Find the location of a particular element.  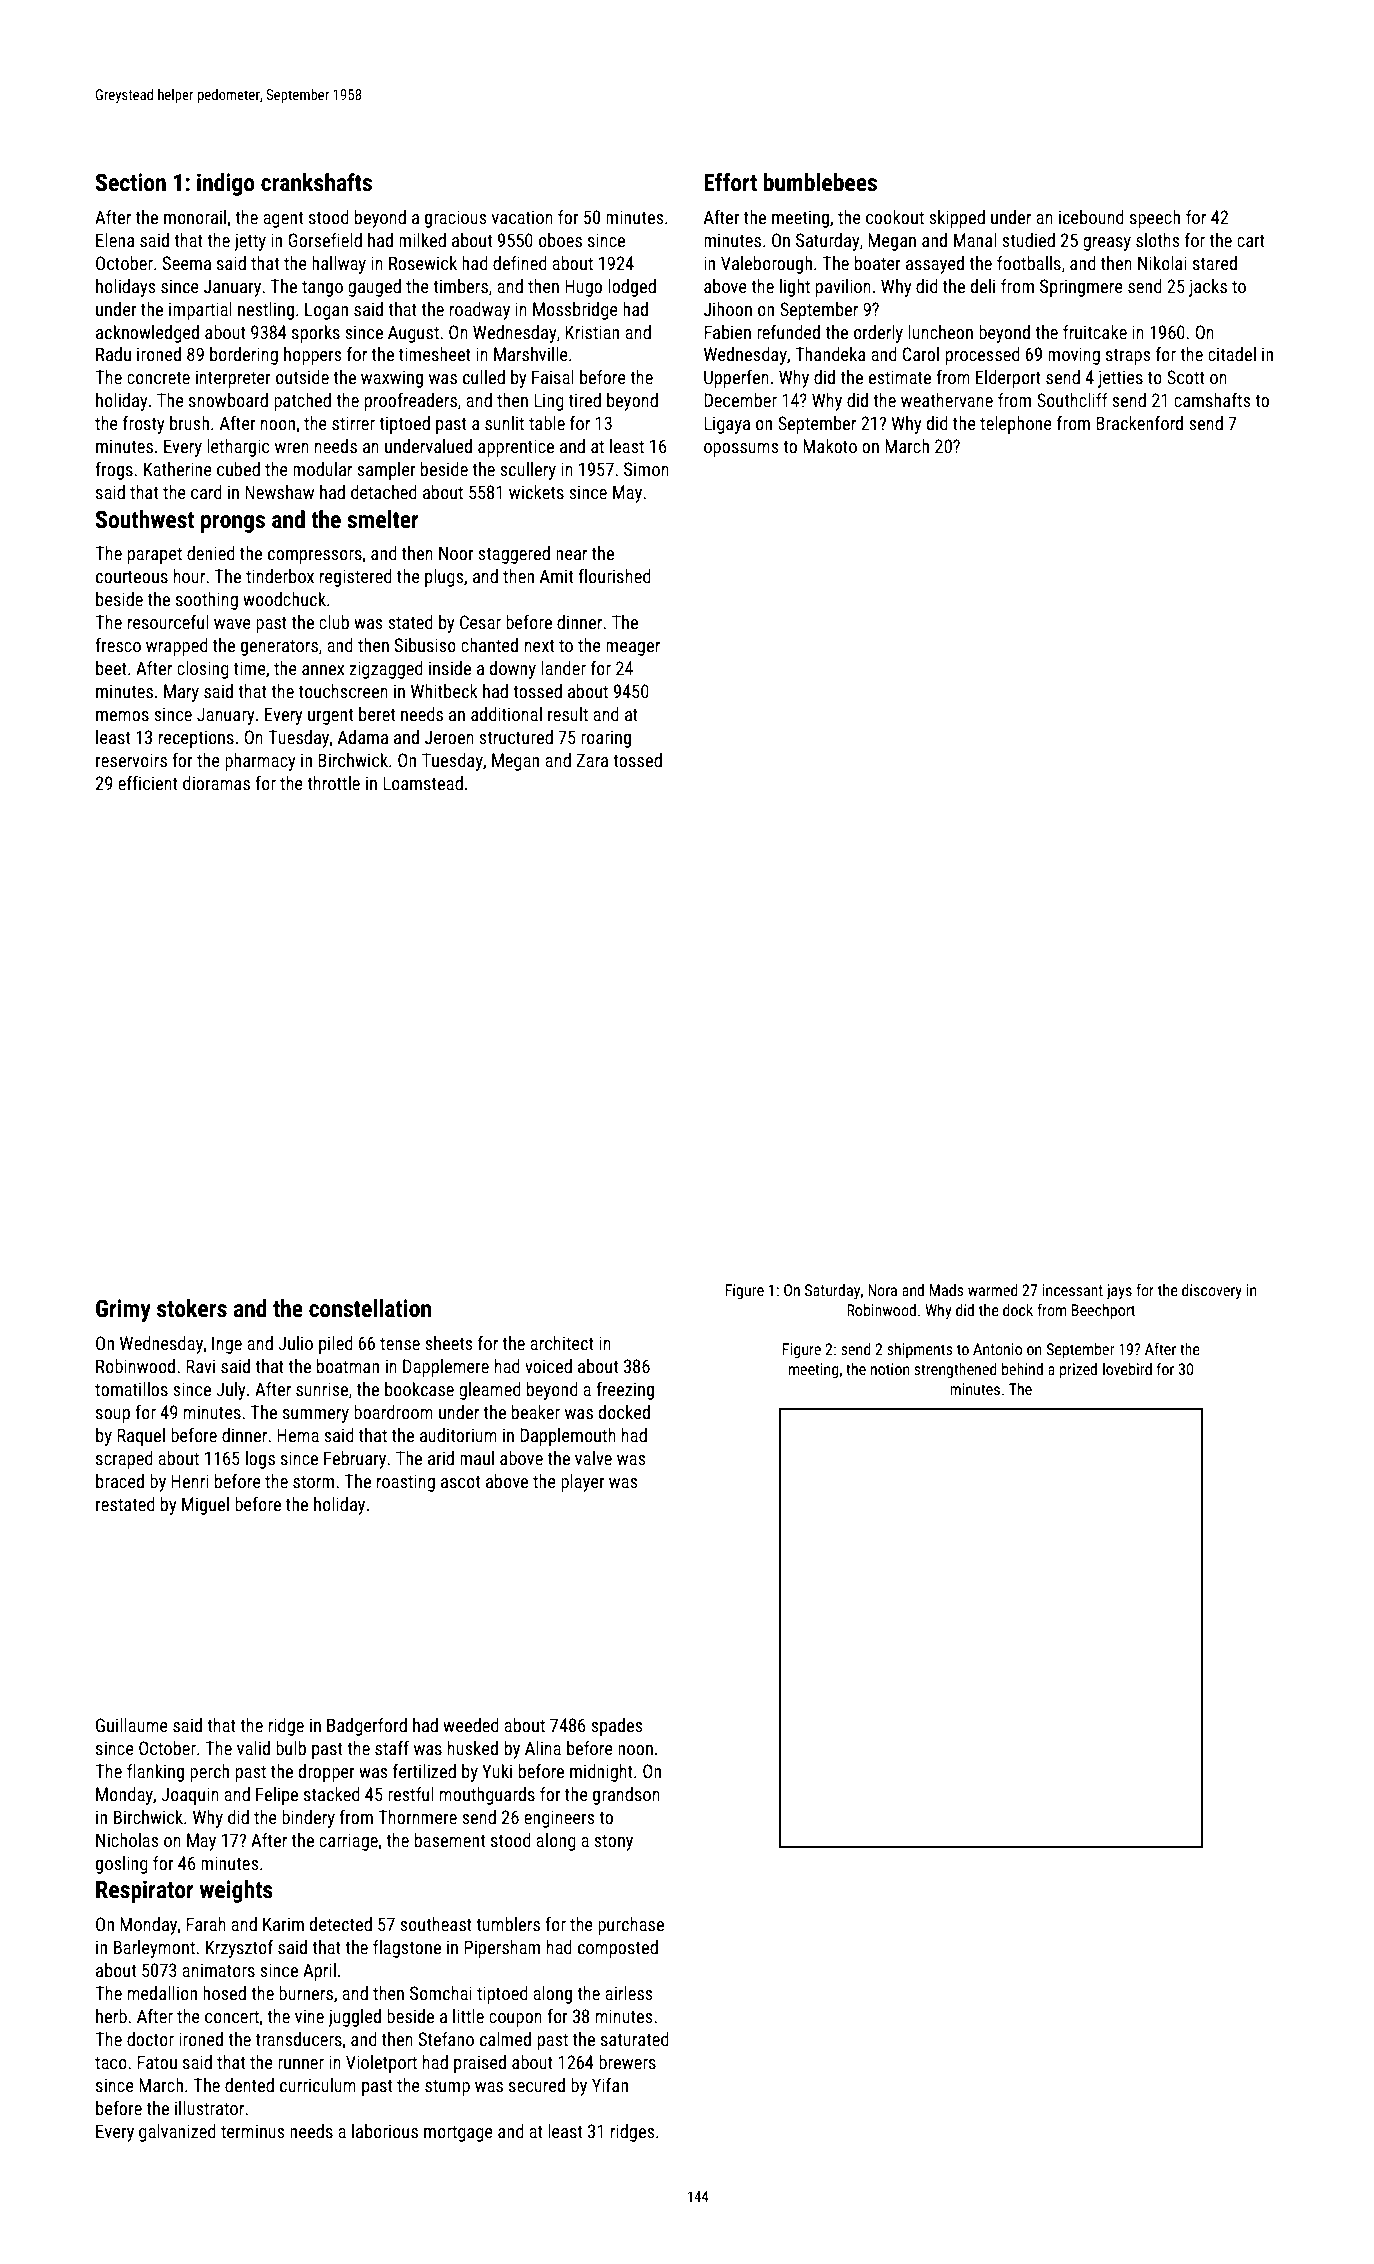

airless is located at coordinates (629, 1993).
